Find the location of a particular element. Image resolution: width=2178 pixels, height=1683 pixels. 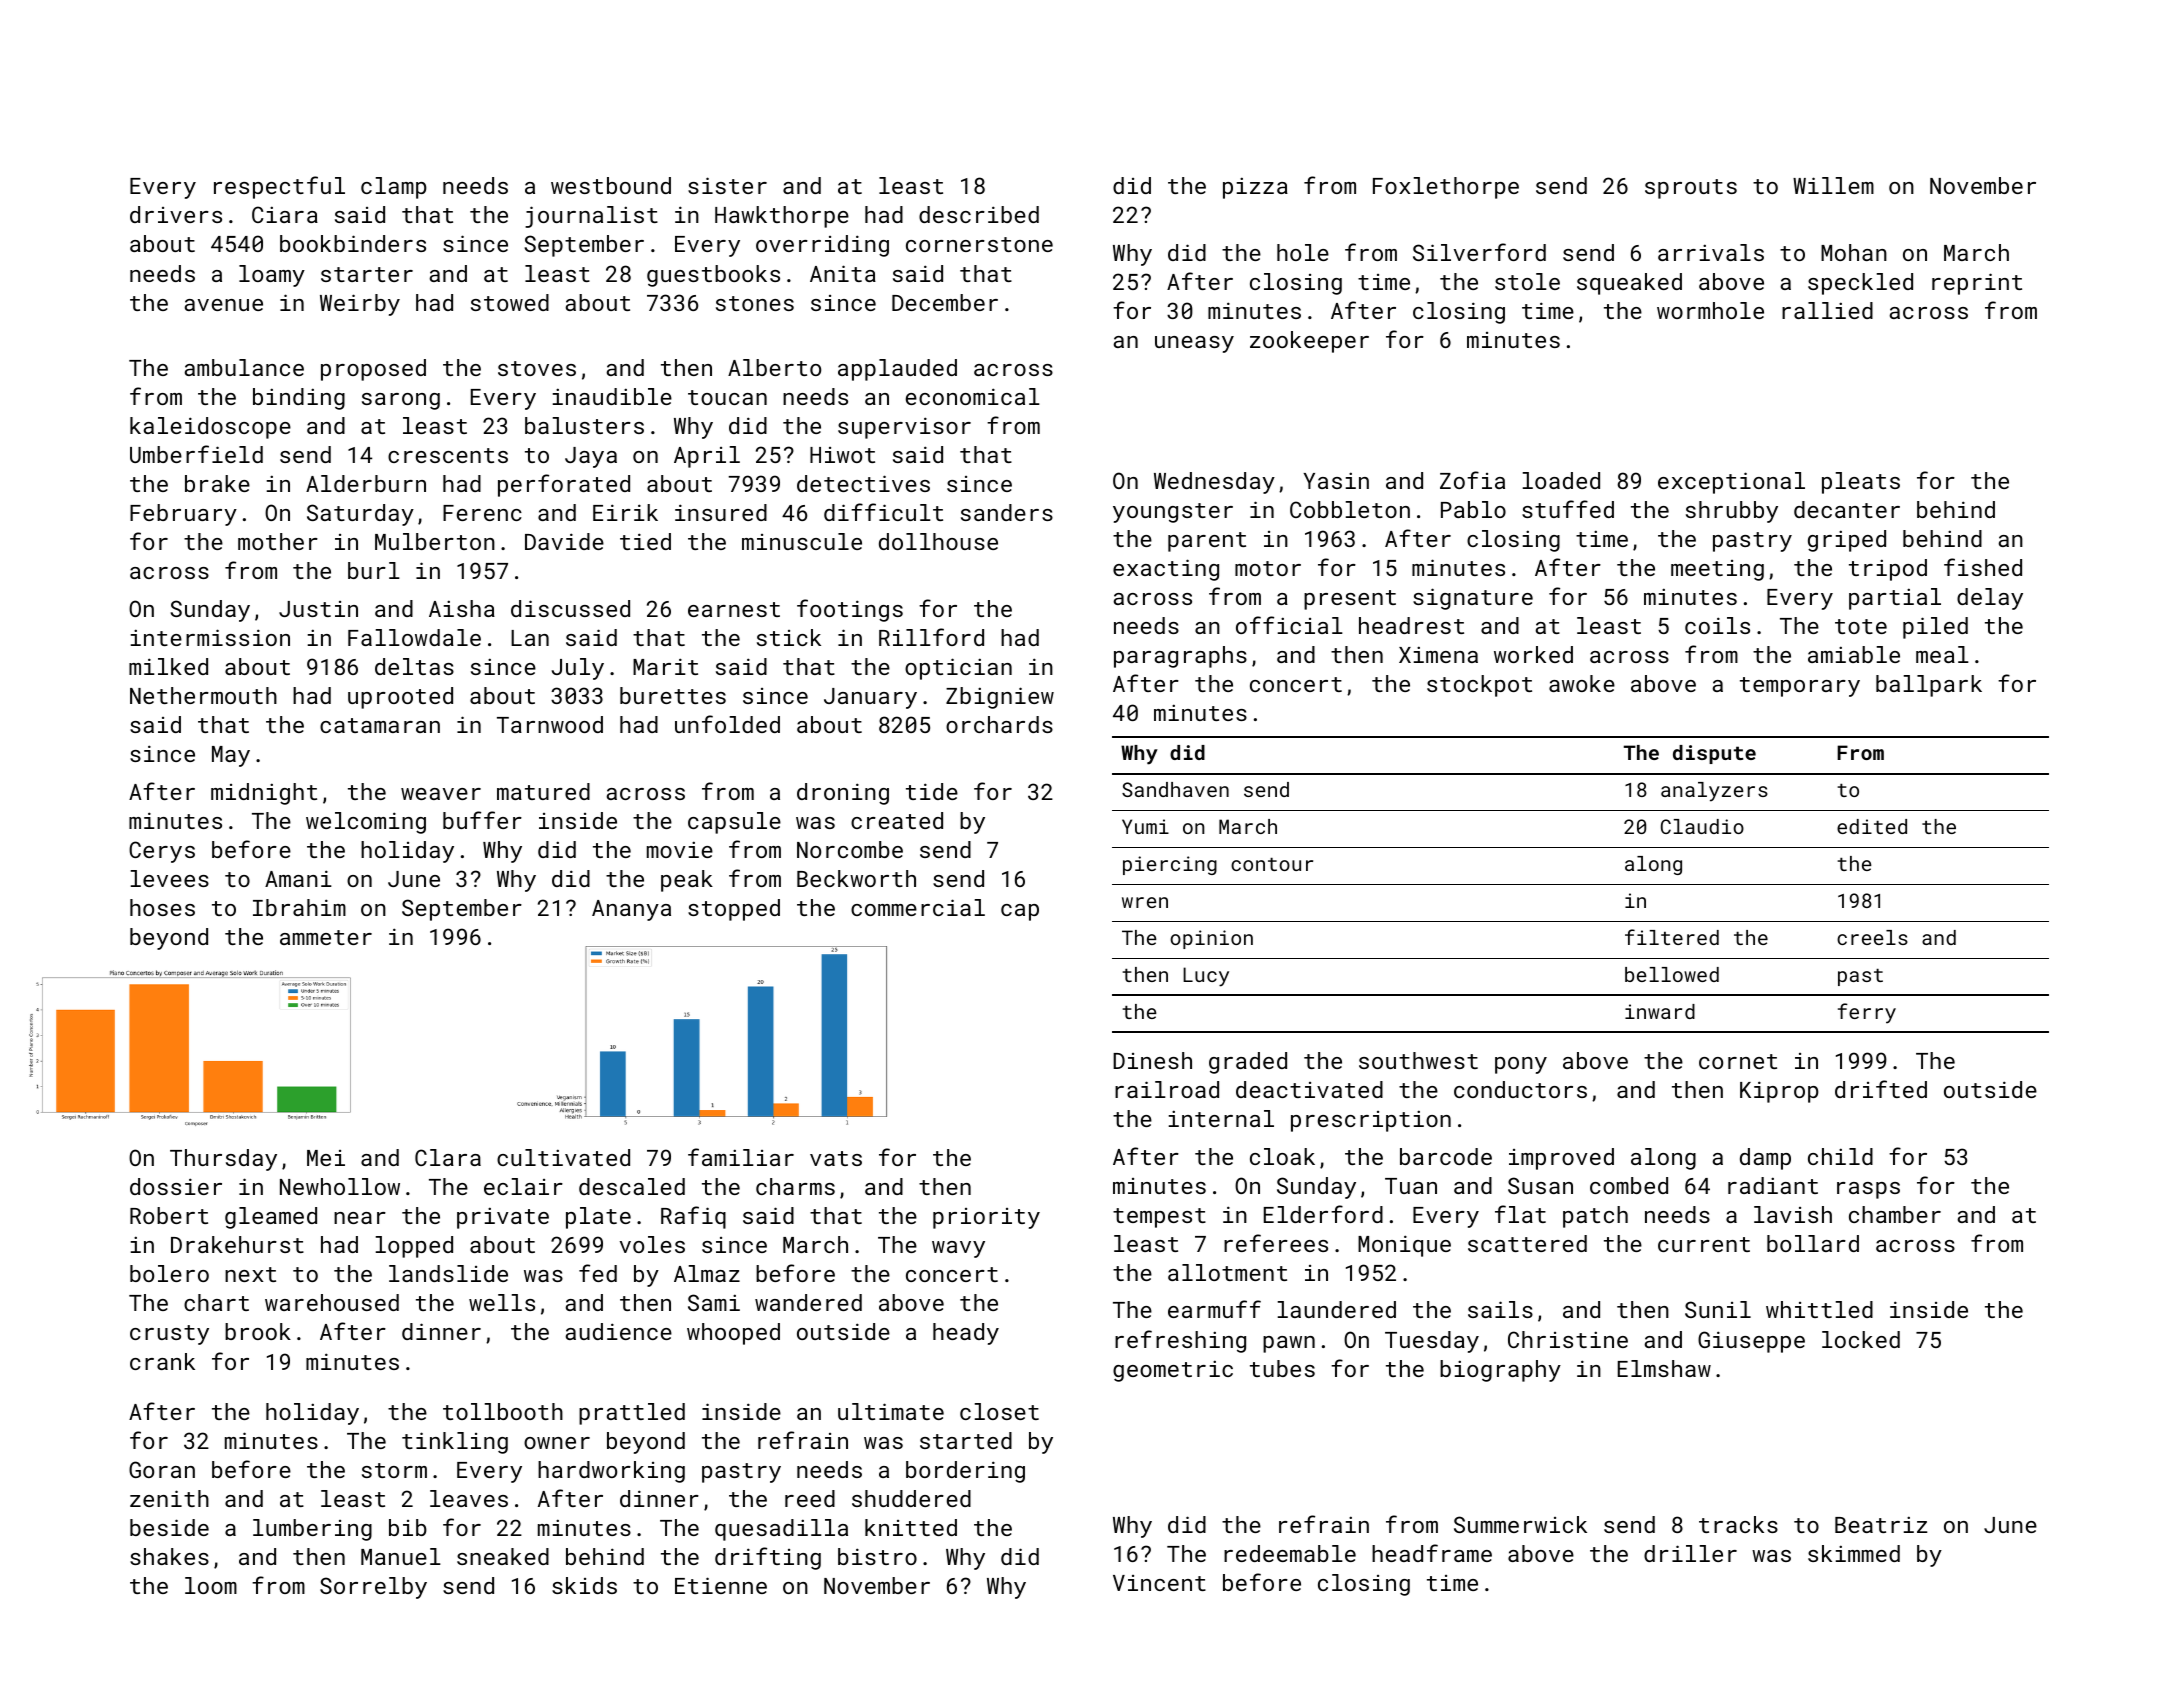

current is located at coordinates (1704, 1244).
